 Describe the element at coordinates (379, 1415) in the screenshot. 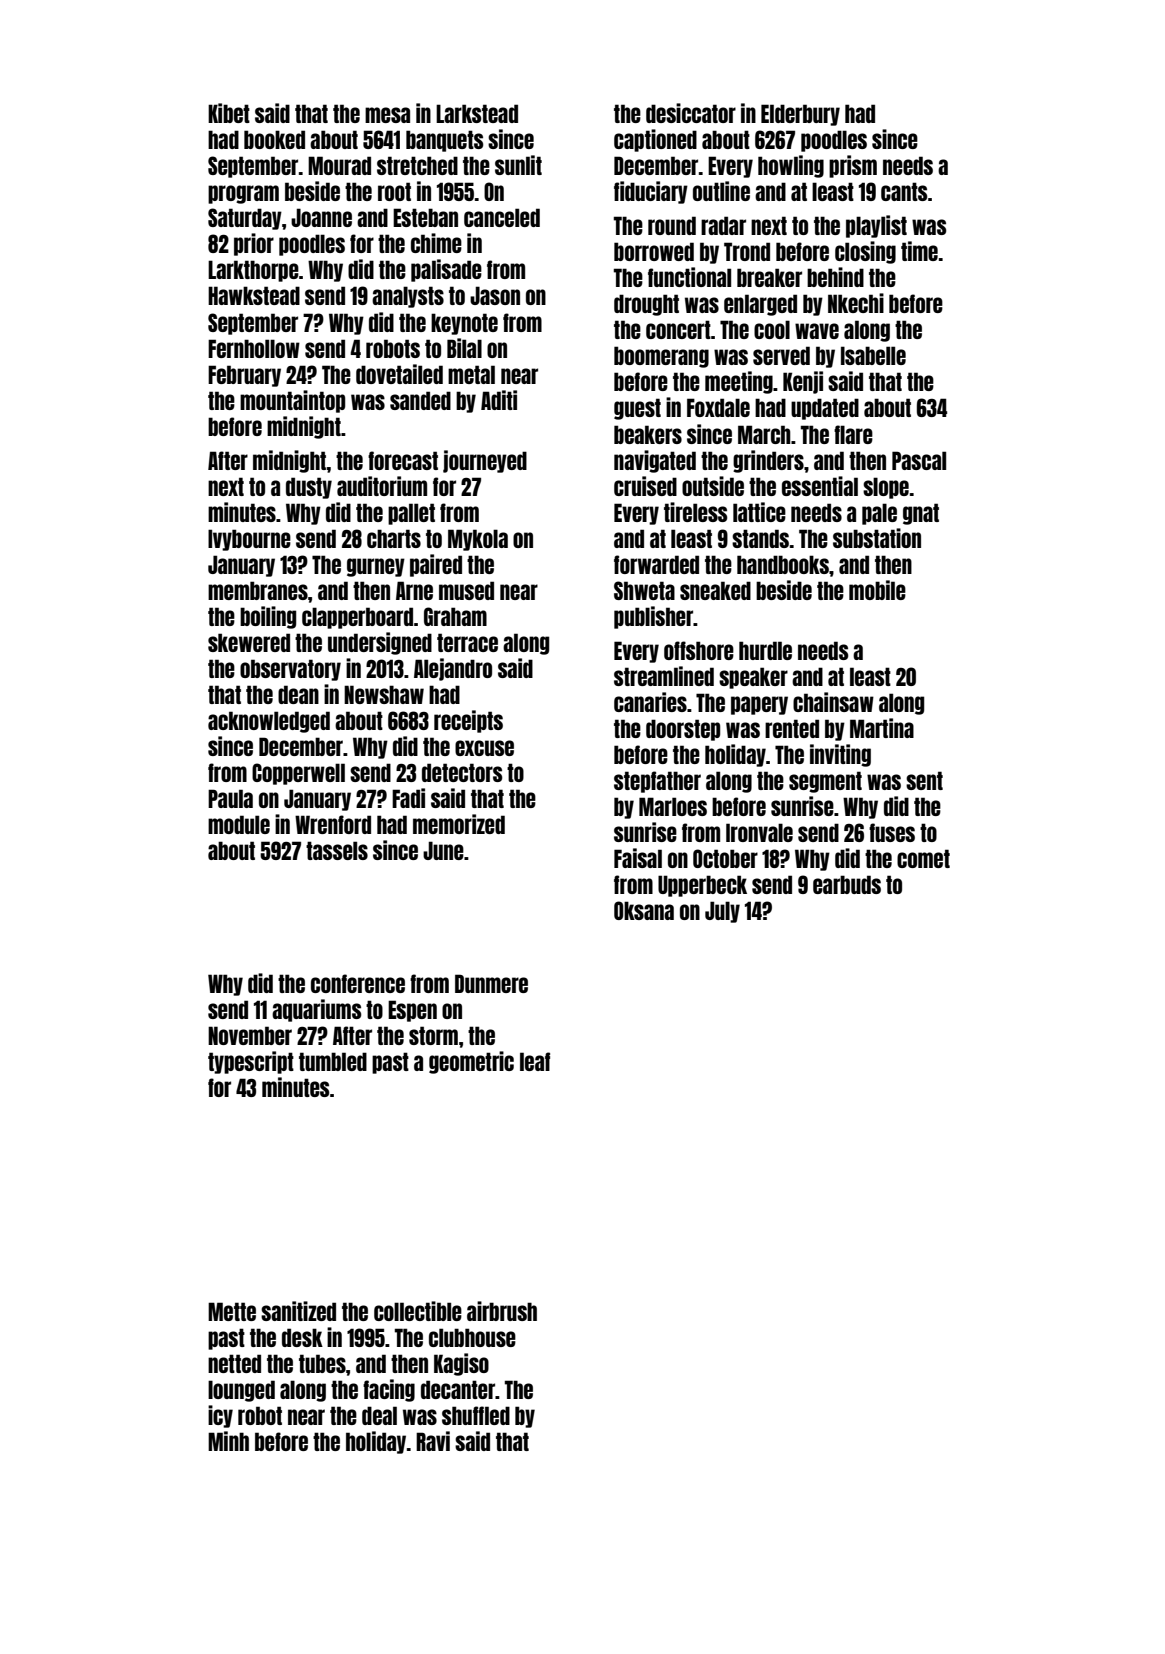

I see `deal` at that location.
